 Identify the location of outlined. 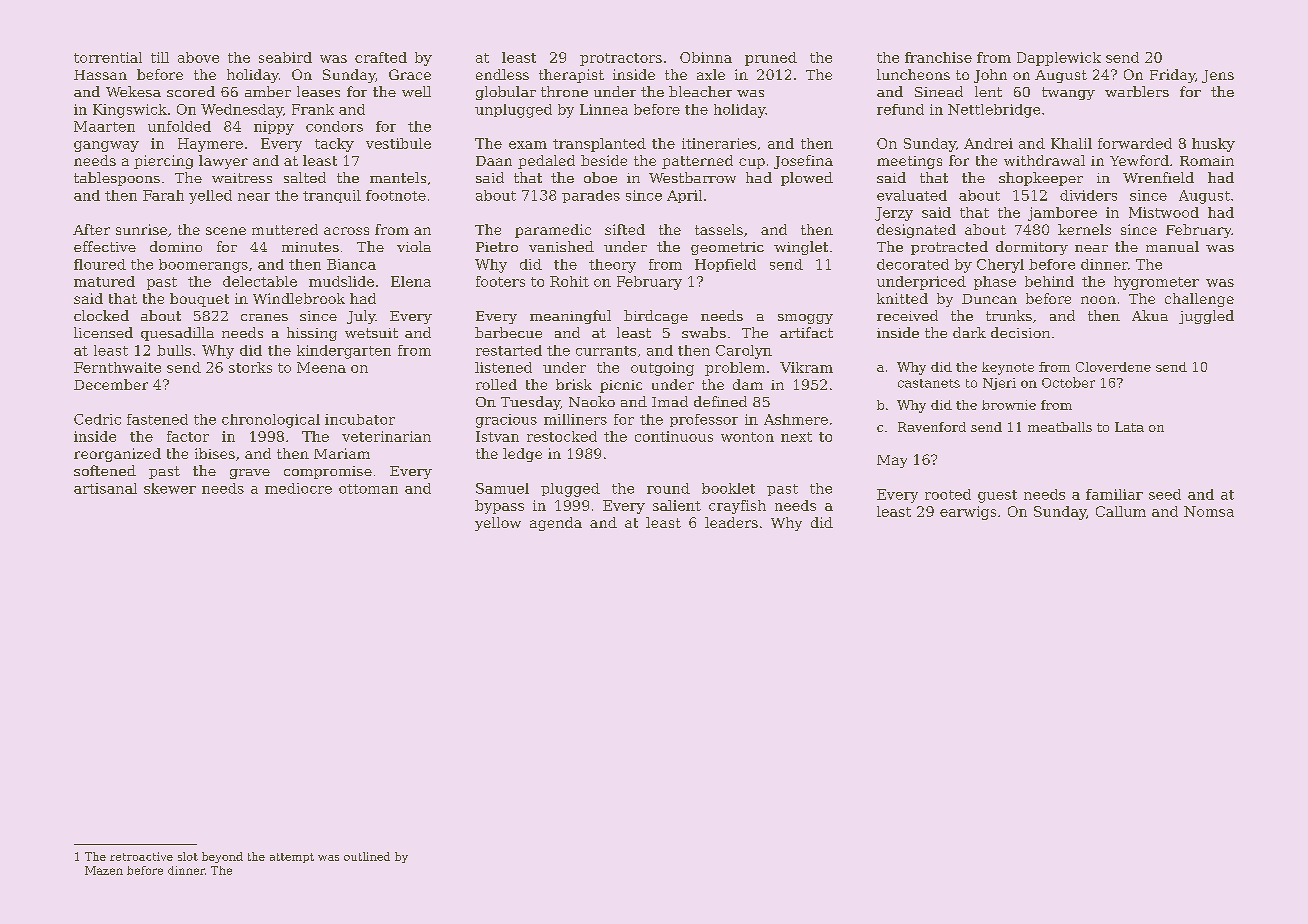
(367, 856).
